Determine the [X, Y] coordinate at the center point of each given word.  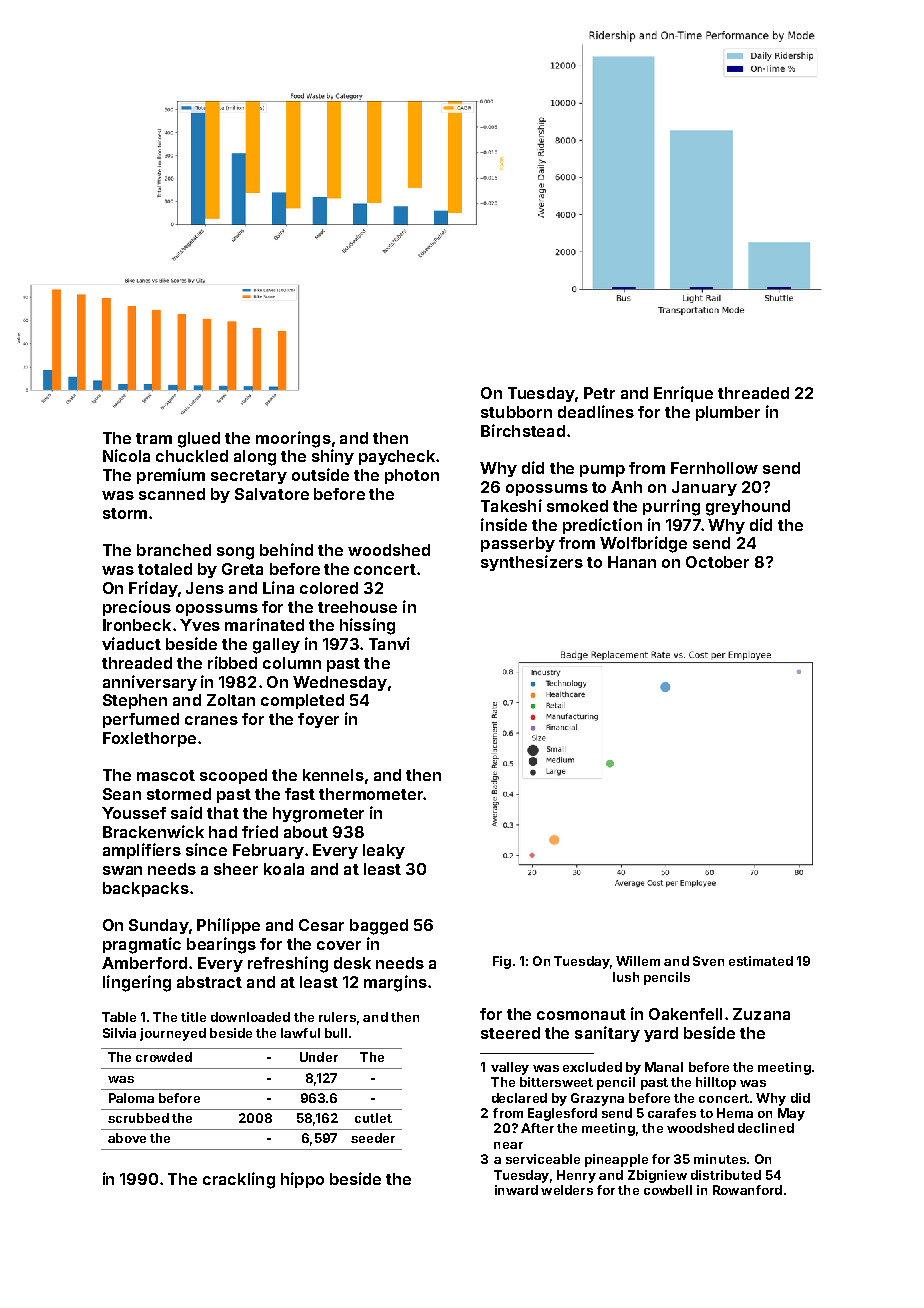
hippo [302, 1180]
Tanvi [389, 643]
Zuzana [761, 1014]
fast [300, 794]
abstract [209, 982]
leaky [384, 851]
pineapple [616, 1160]
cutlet [373, 1118]
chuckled [192, 456]
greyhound [748, 508]
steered [510, 1033]
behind [286, 549]
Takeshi [511, 505]
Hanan [632, 562]
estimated [761, 961]
